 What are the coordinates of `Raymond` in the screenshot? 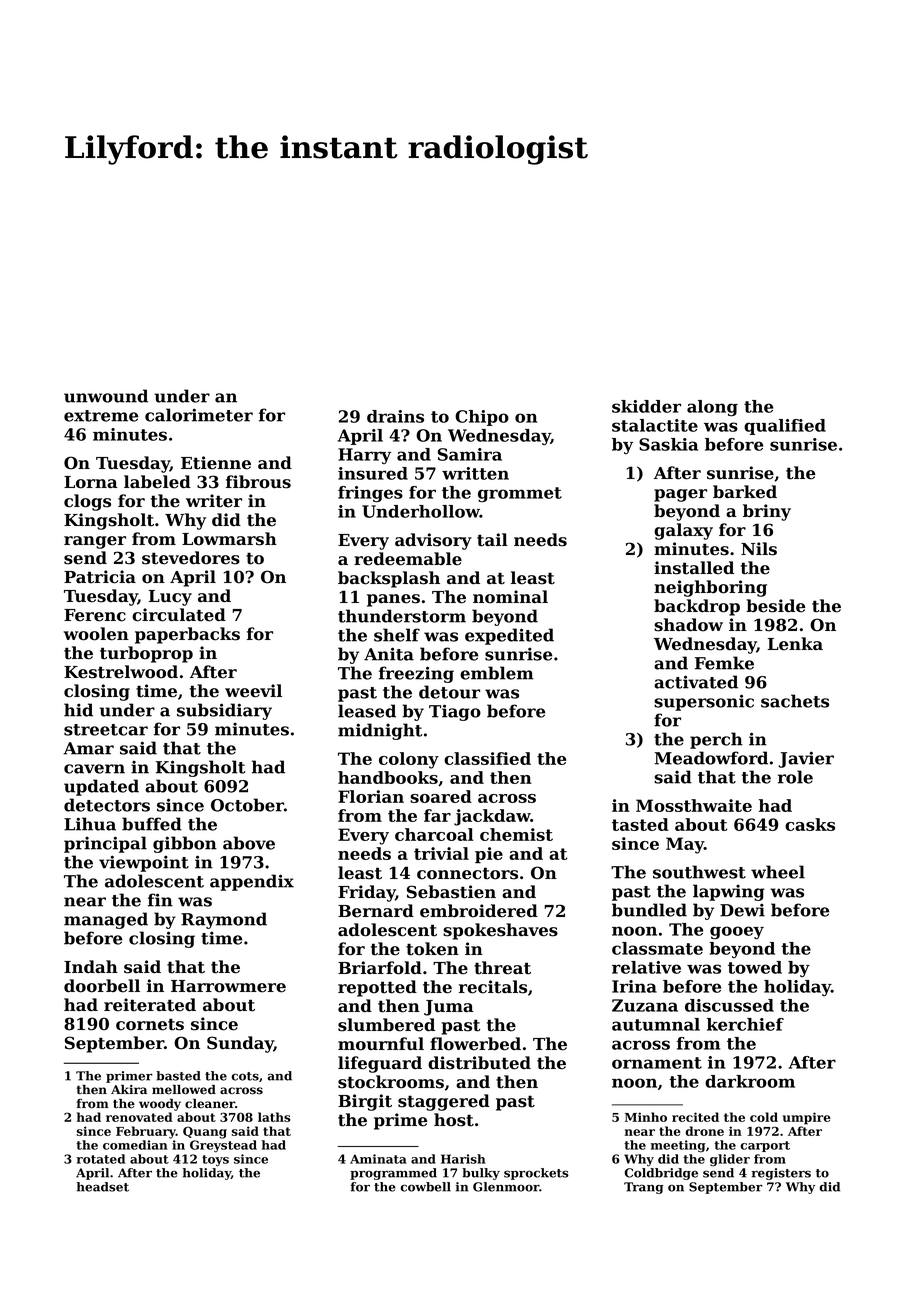 It's located at (224, 920).
